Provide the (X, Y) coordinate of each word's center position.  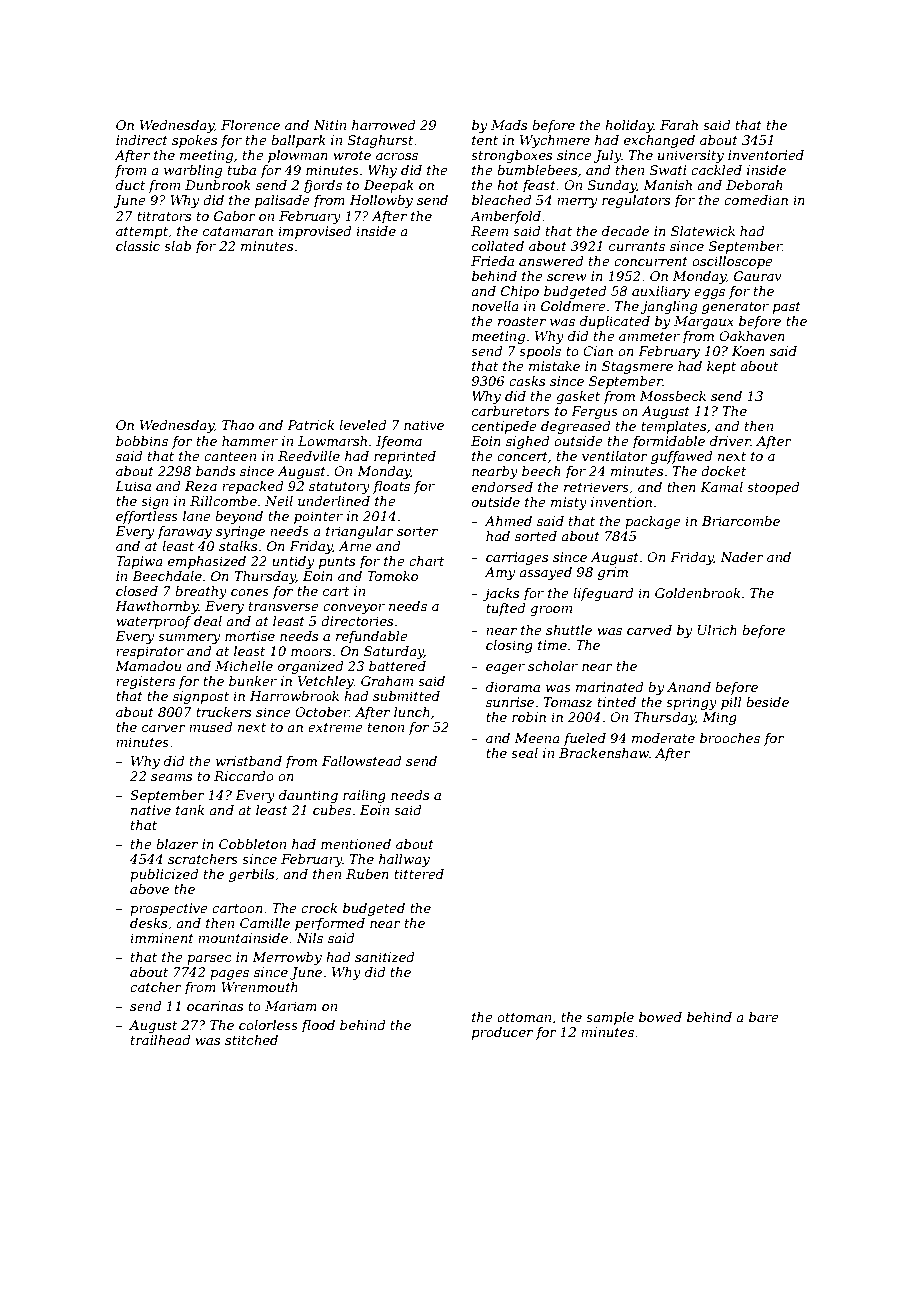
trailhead (161, 1040)
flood (318, 1026)
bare (764, 1017)
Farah (679, 125)
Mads (509, 125)
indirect (142, 140)
